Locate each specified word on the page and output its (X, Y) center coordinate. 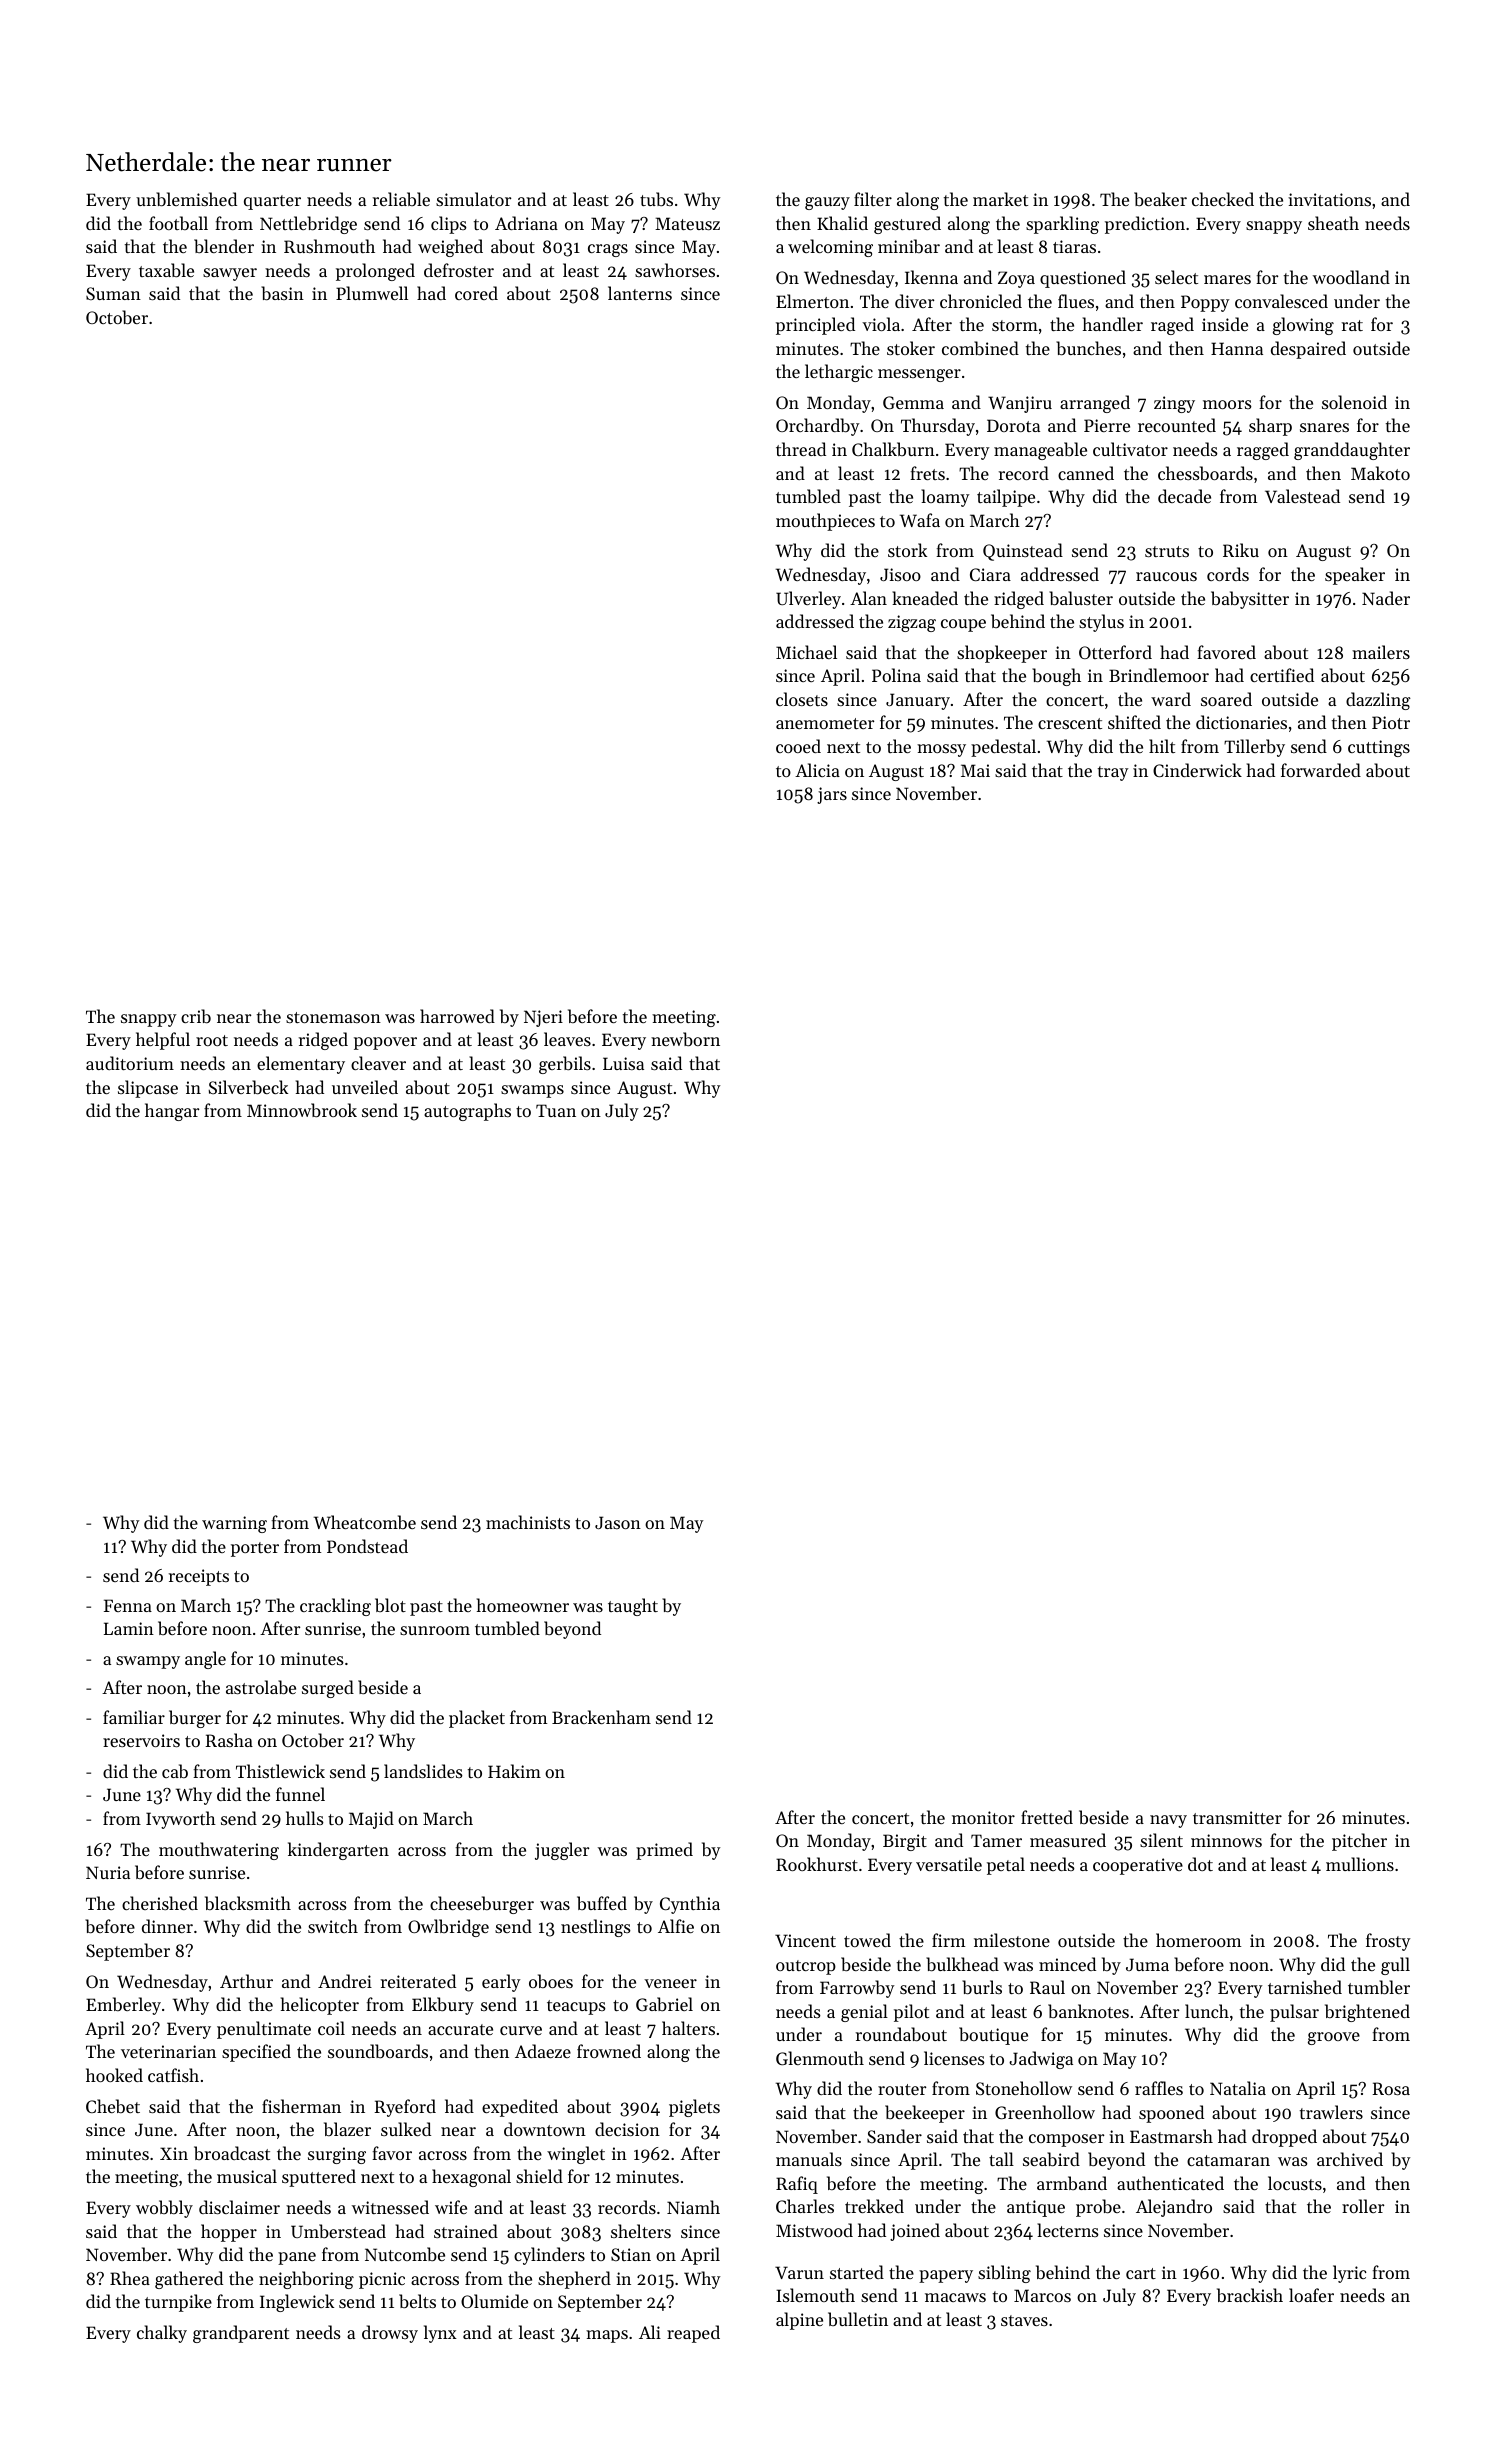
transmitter (1237, 1817)
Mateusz (687, 223)
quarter (272, 202)
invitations (1329, 199)
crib (196, 1016)
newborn (685, 1039)
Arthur (246, 1981)
